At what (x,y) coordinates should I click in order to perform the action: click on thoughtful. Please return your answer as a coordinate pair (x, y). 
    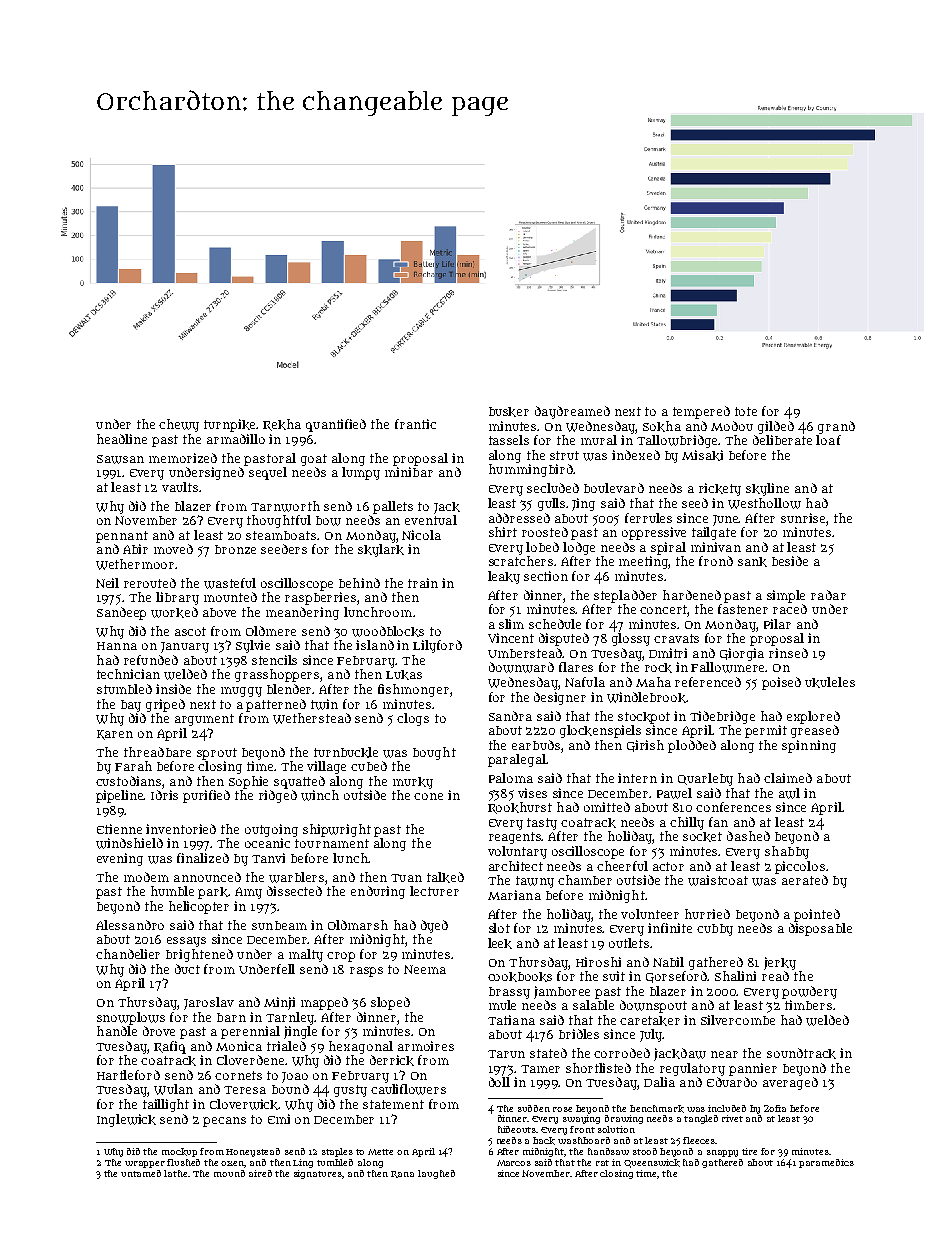
    Looking at the image, I should click on (279, 521).
